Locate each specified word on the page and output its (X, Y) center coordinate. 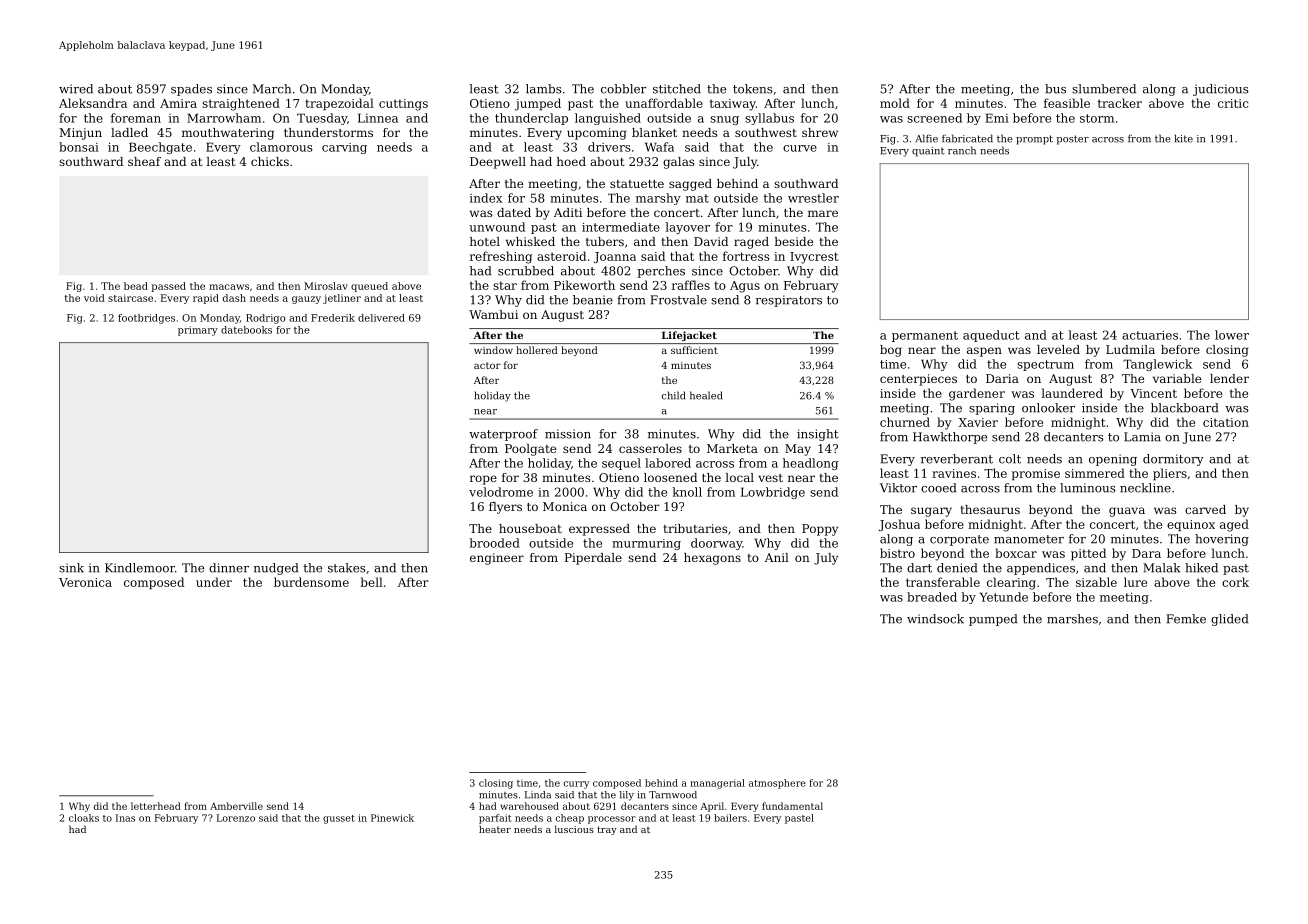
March (272, 89)
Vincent (1153, 393)
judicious (1221, 90)
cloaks (84, 818)
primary (198, 331)
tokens (753, 89)
